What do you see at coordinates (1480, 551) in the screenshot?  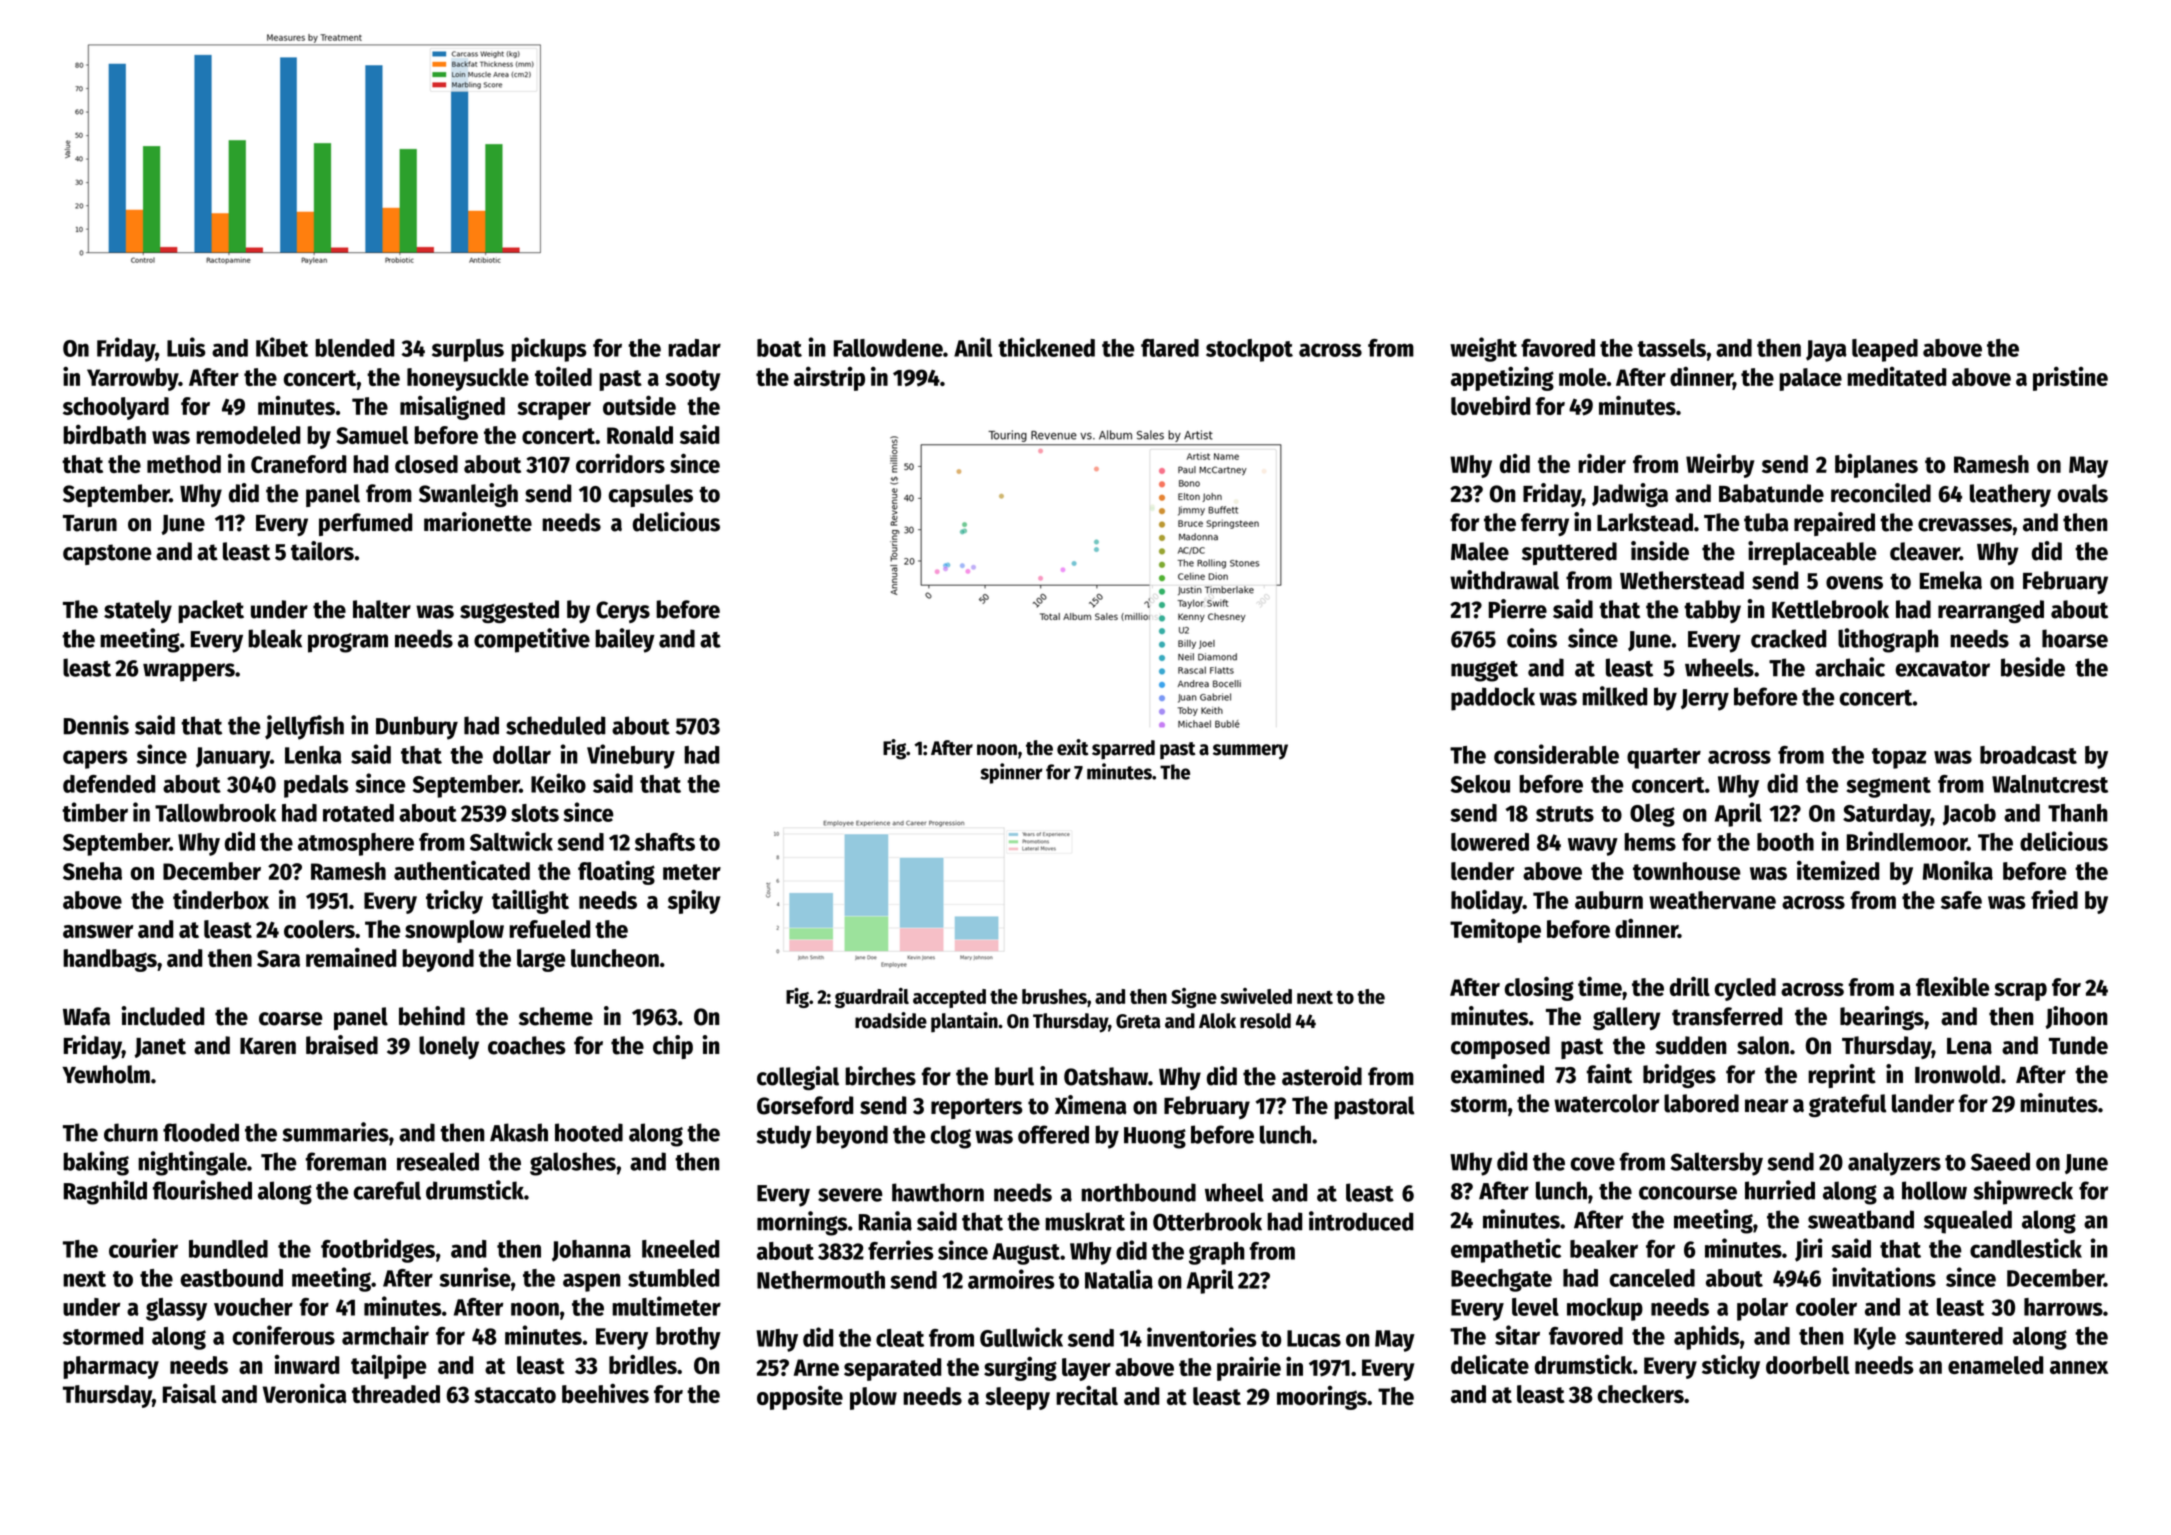 I see `Malee` at bounding box center [1480, 551].
